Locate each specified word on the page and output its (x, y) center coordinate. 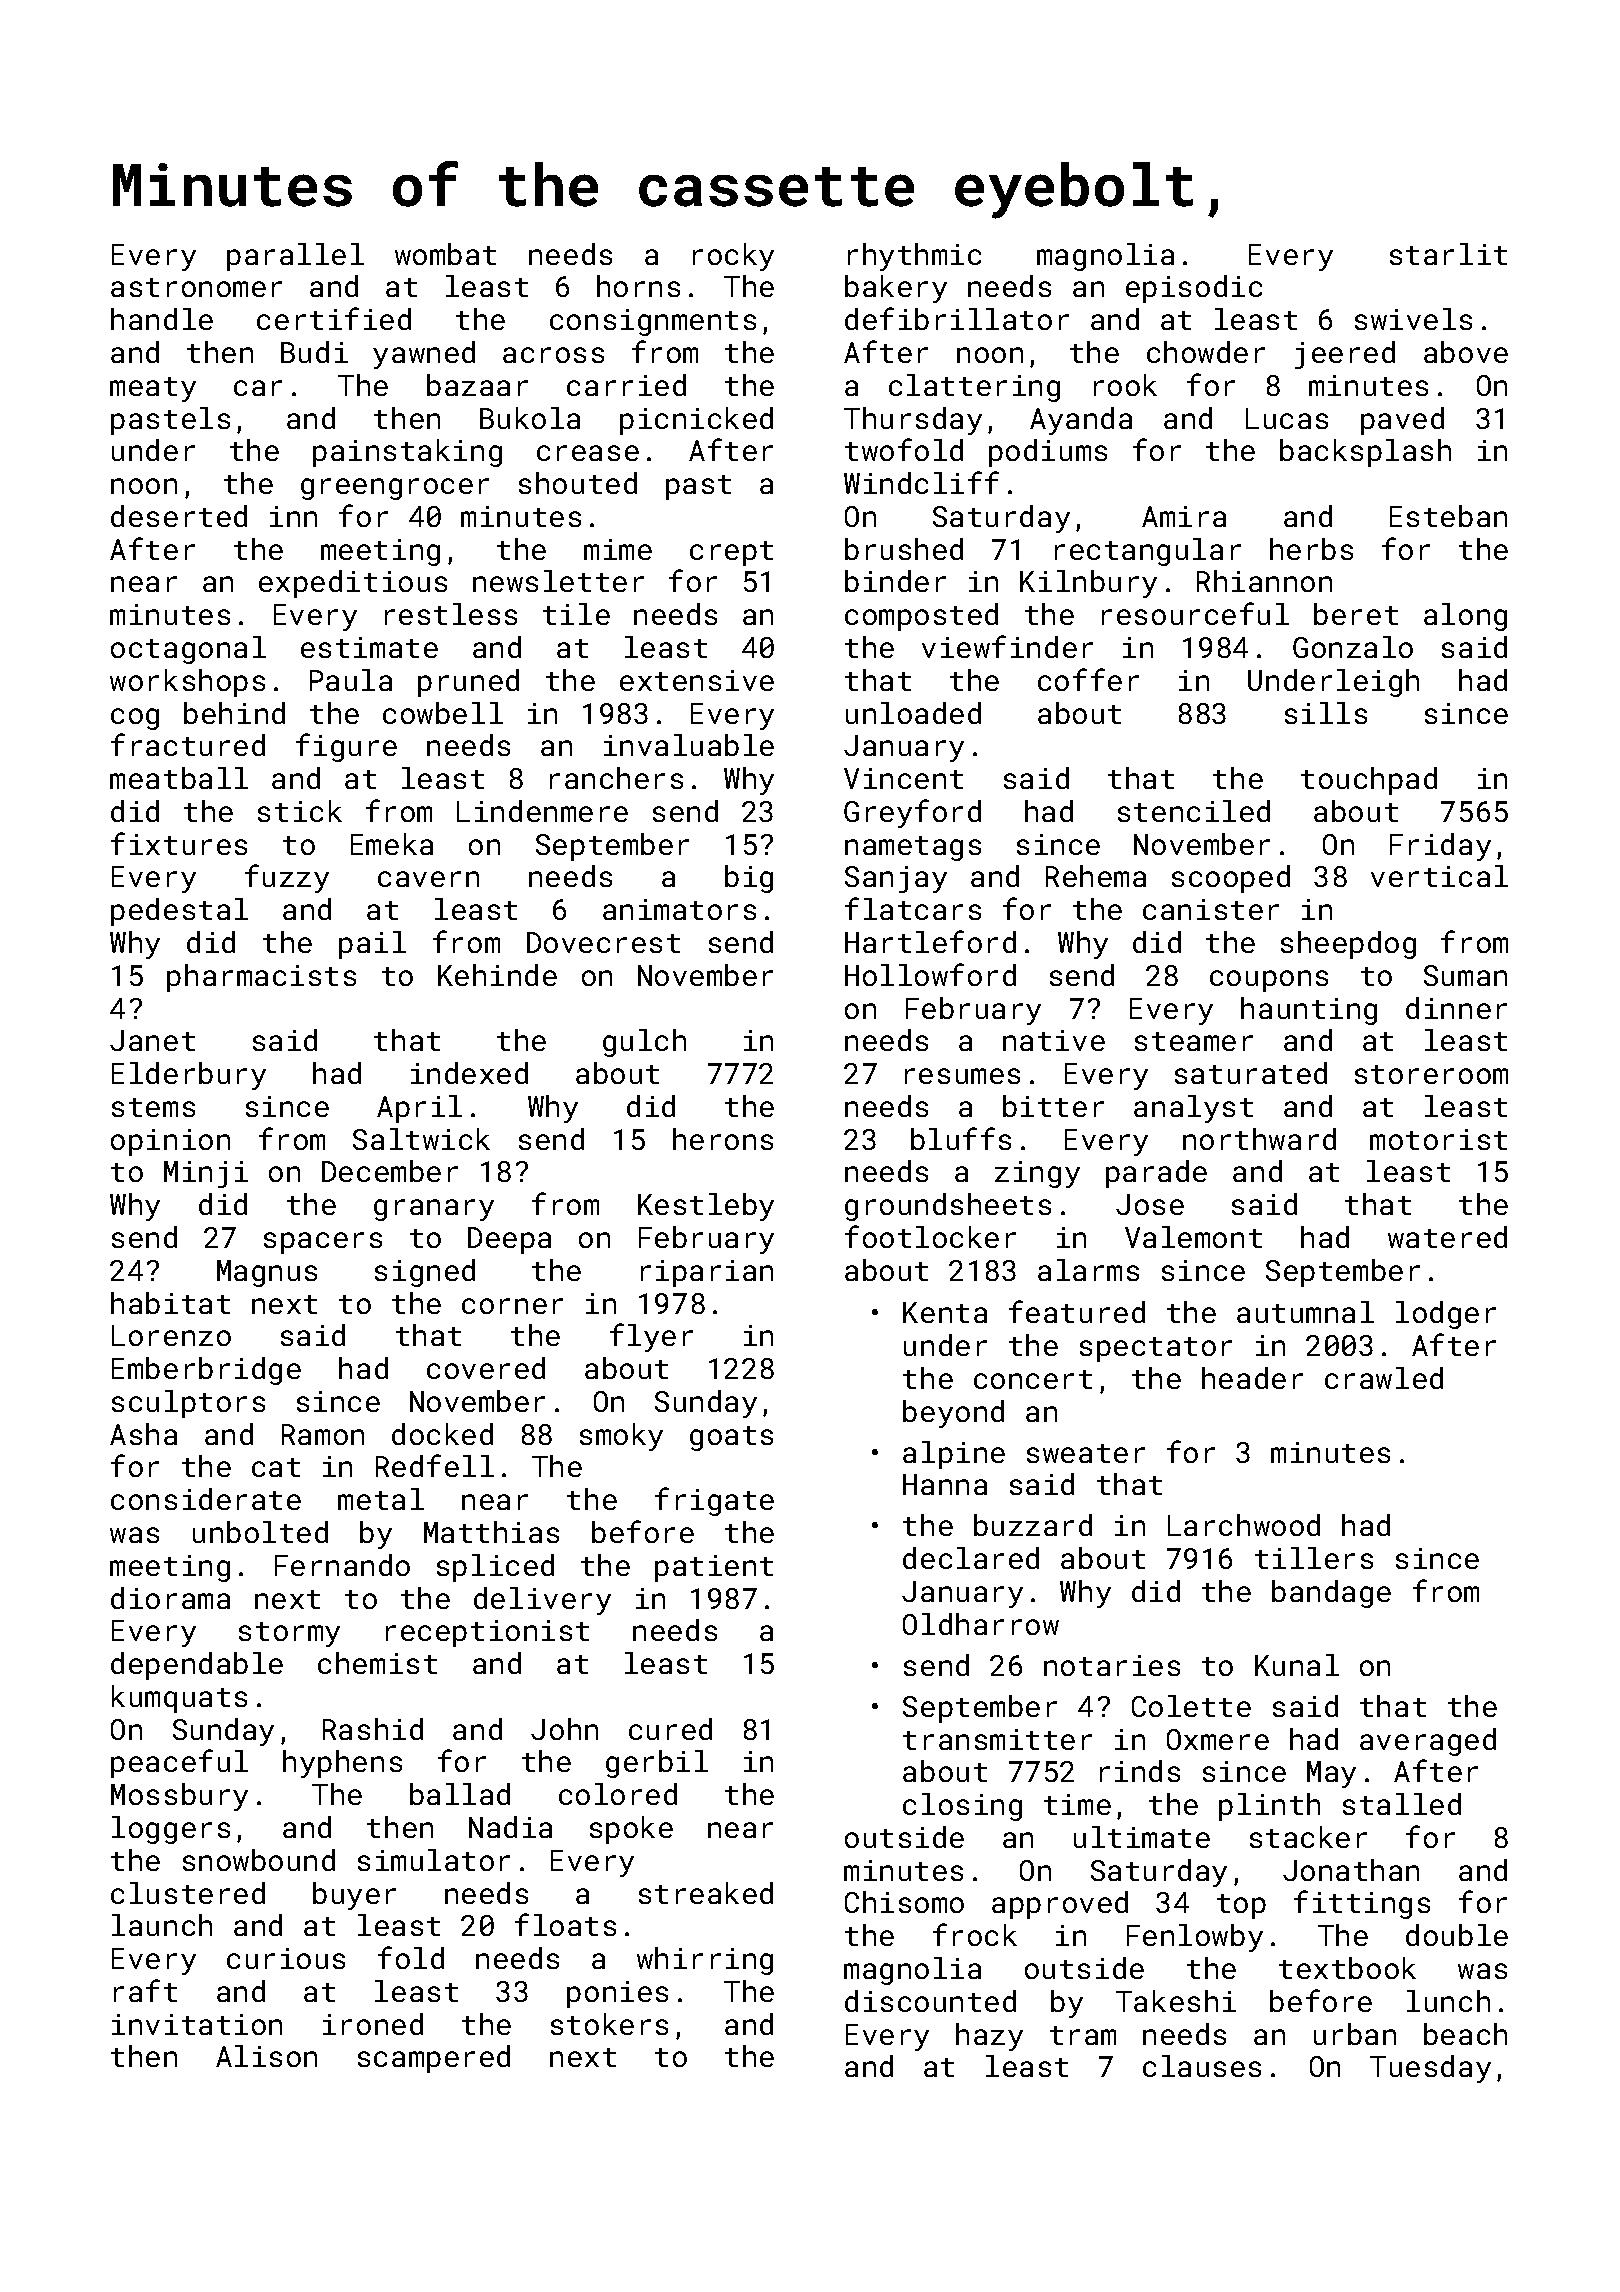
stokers (609, 2024)
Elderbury (189, 1076)
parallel (295, 257)
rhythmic (914, 257)
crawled (1384, 1378)
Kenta (945, 1312)
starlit (1448, 254)
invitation (197, 2024)
